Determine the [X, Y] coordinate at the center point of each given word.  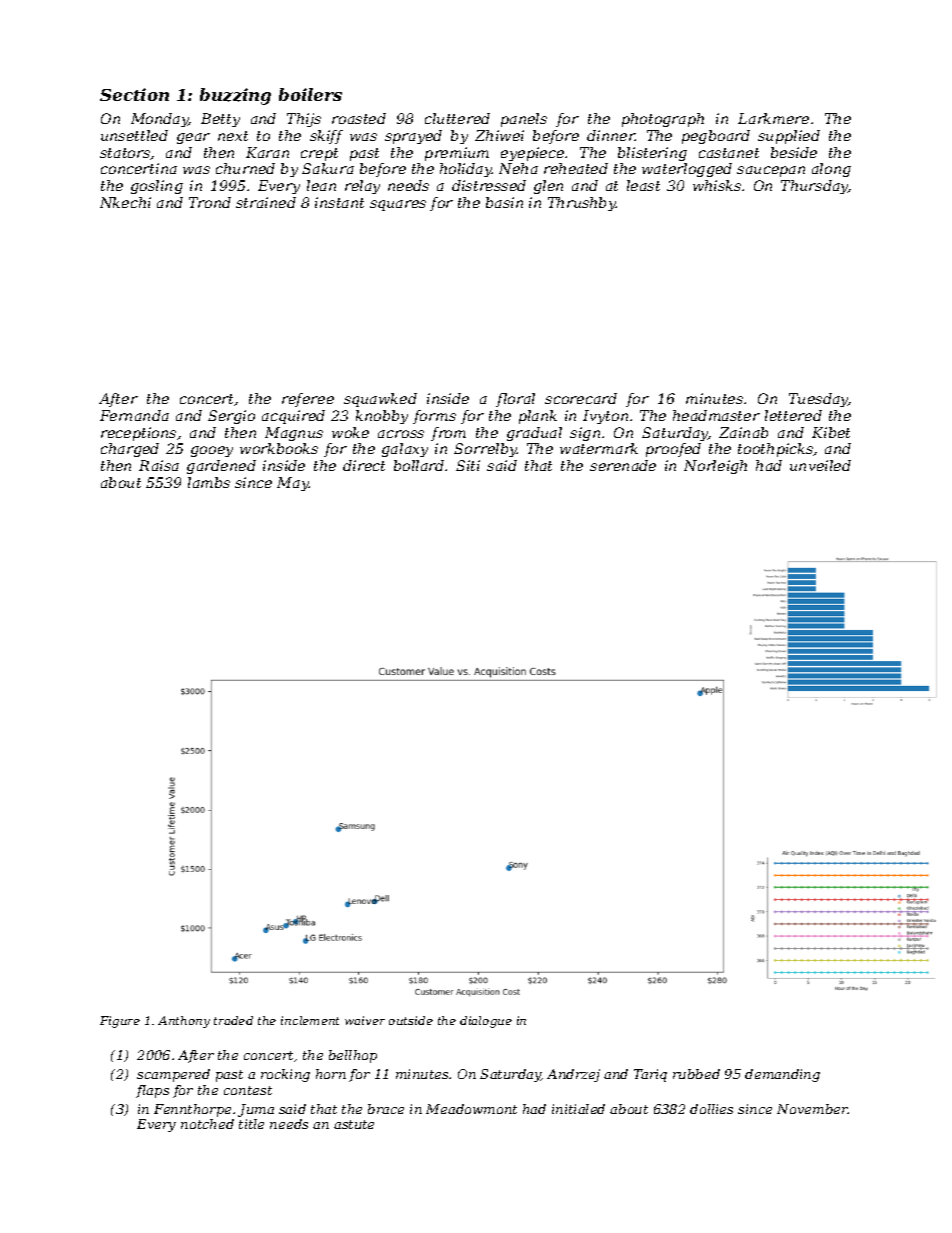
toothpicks [776, 450]
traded [233, 1020]
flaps [152, 1091]
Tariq [650, 1075]
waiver [365, 1020]
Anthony [184, 1022]
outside [411, 1020]
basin [504, 202]
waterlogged [687, 170]
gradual [534, 434]
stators [125, 154]
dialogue [486, 1022]
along [831, 170]
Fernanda [134, 415]
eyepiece [532, 154]
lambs [209, 482]
